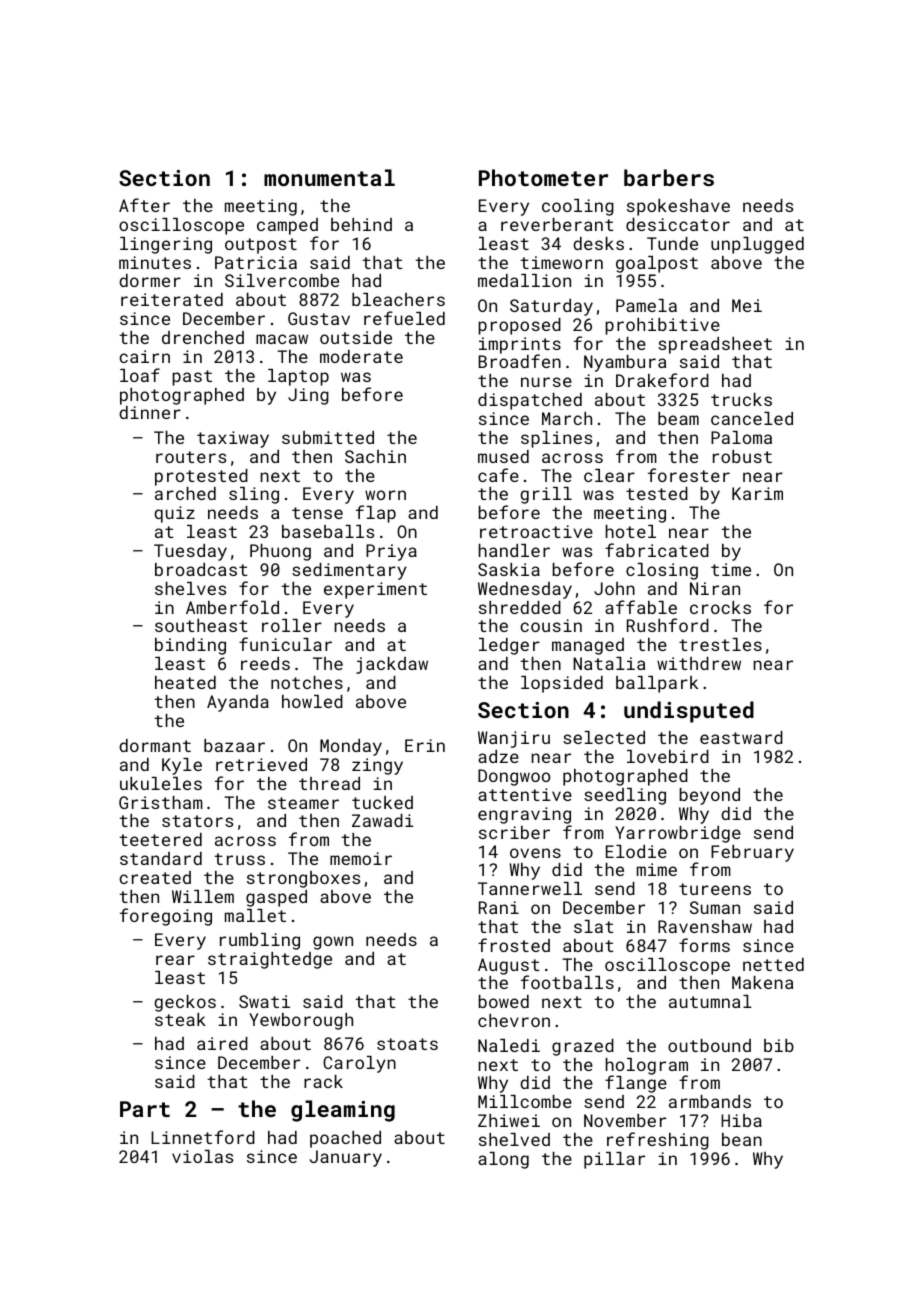  Describe the element at coordinates (742, 1139) in the screenshot. I see `bean` at that location.
